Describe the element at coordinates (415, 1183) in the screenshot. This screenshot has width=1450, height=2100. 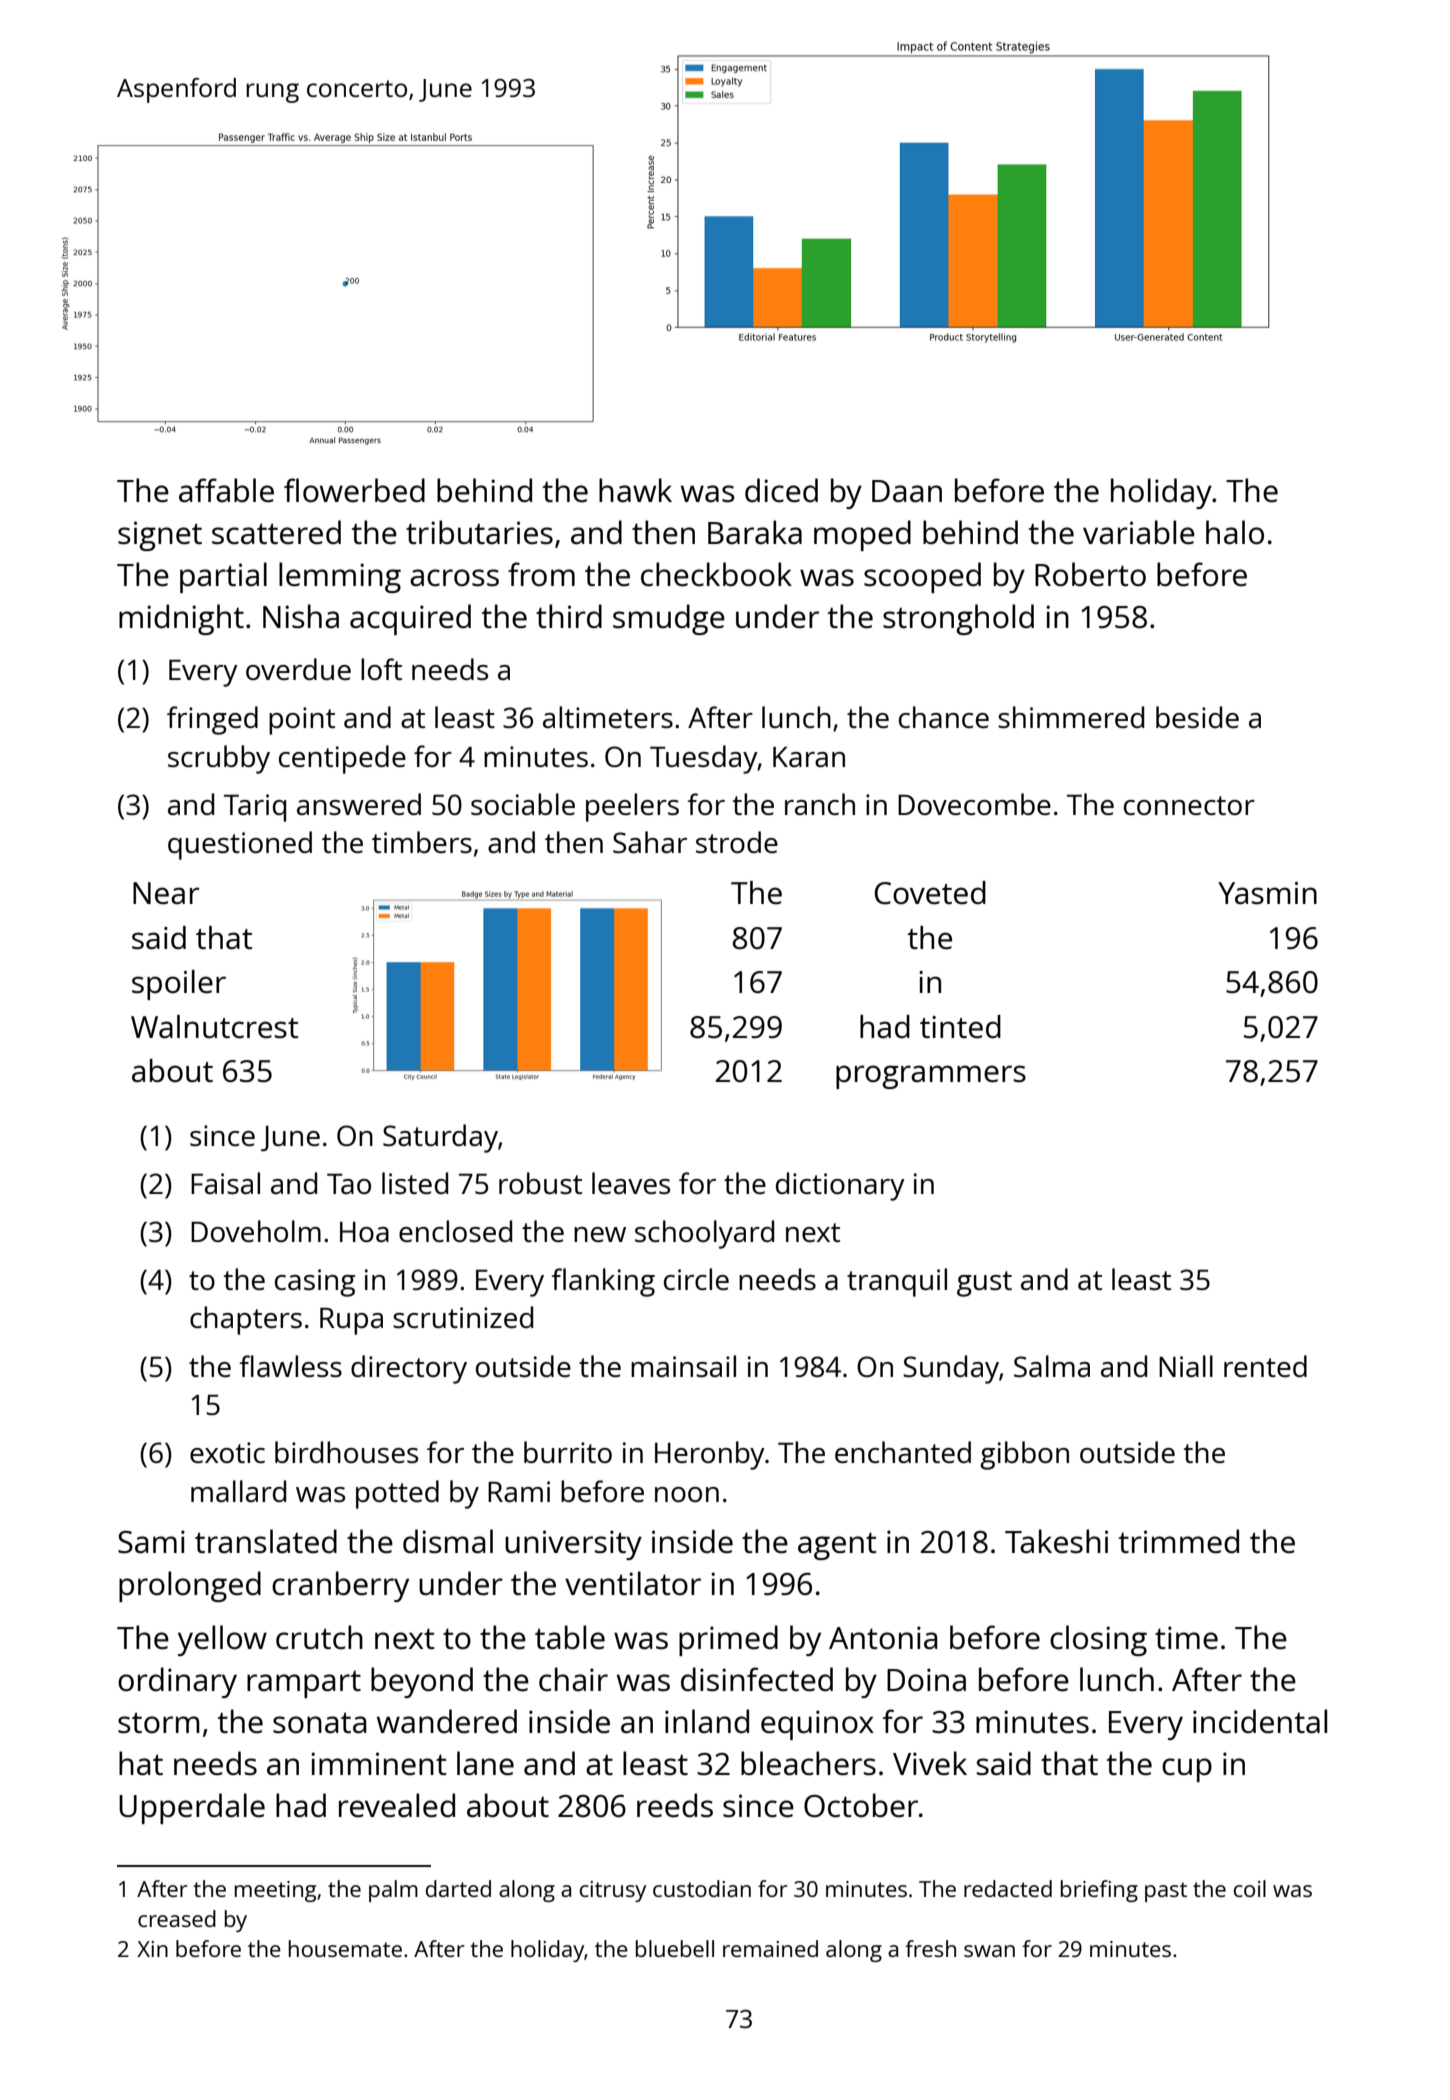
I see `listed` at that location.
